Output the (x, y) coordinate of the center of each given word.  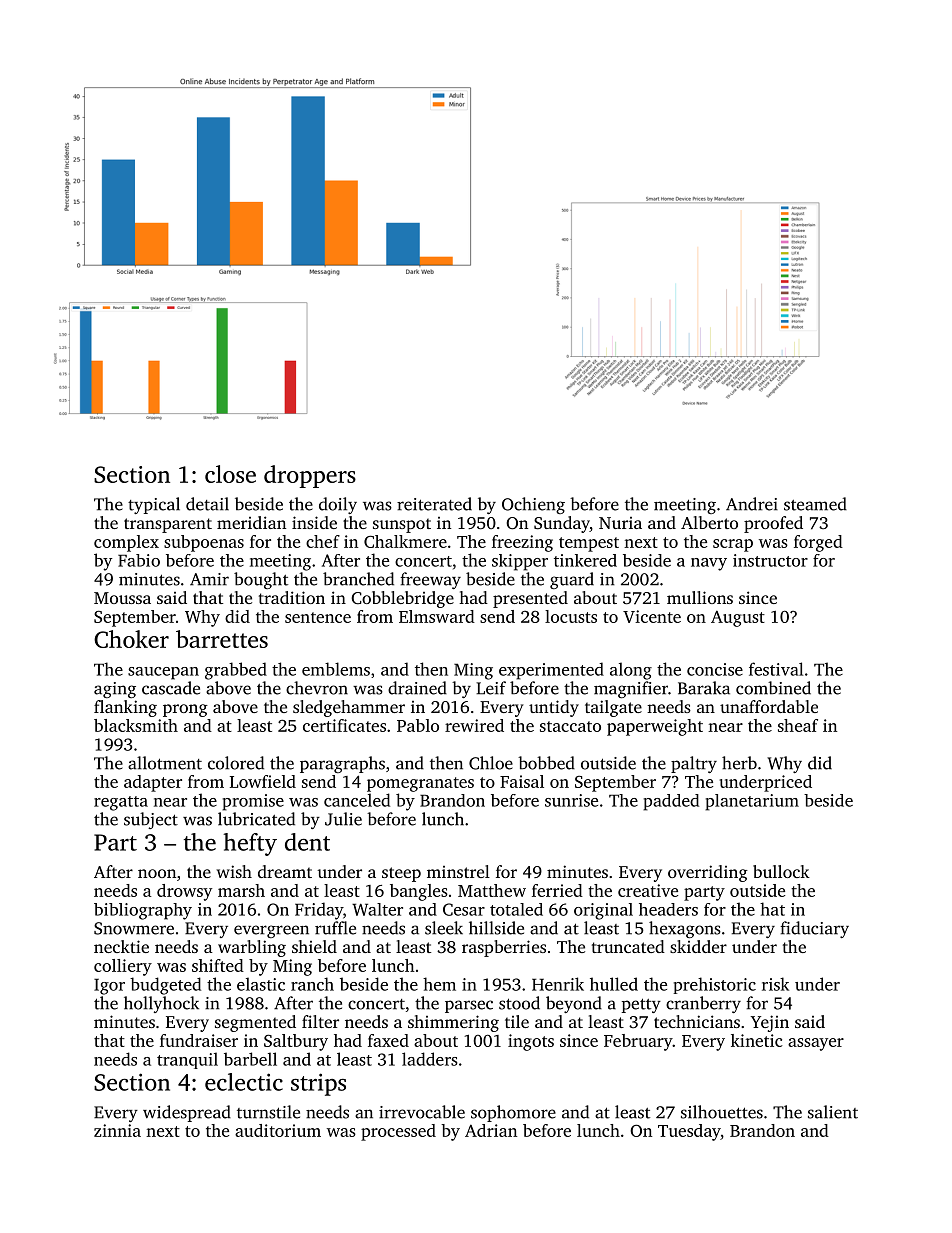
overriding (708, 873)
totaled (516, 909)
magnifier (631, 689)
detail (207, 504)
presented (530, 599)
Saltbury (296, 1042)
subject (151, 820)
